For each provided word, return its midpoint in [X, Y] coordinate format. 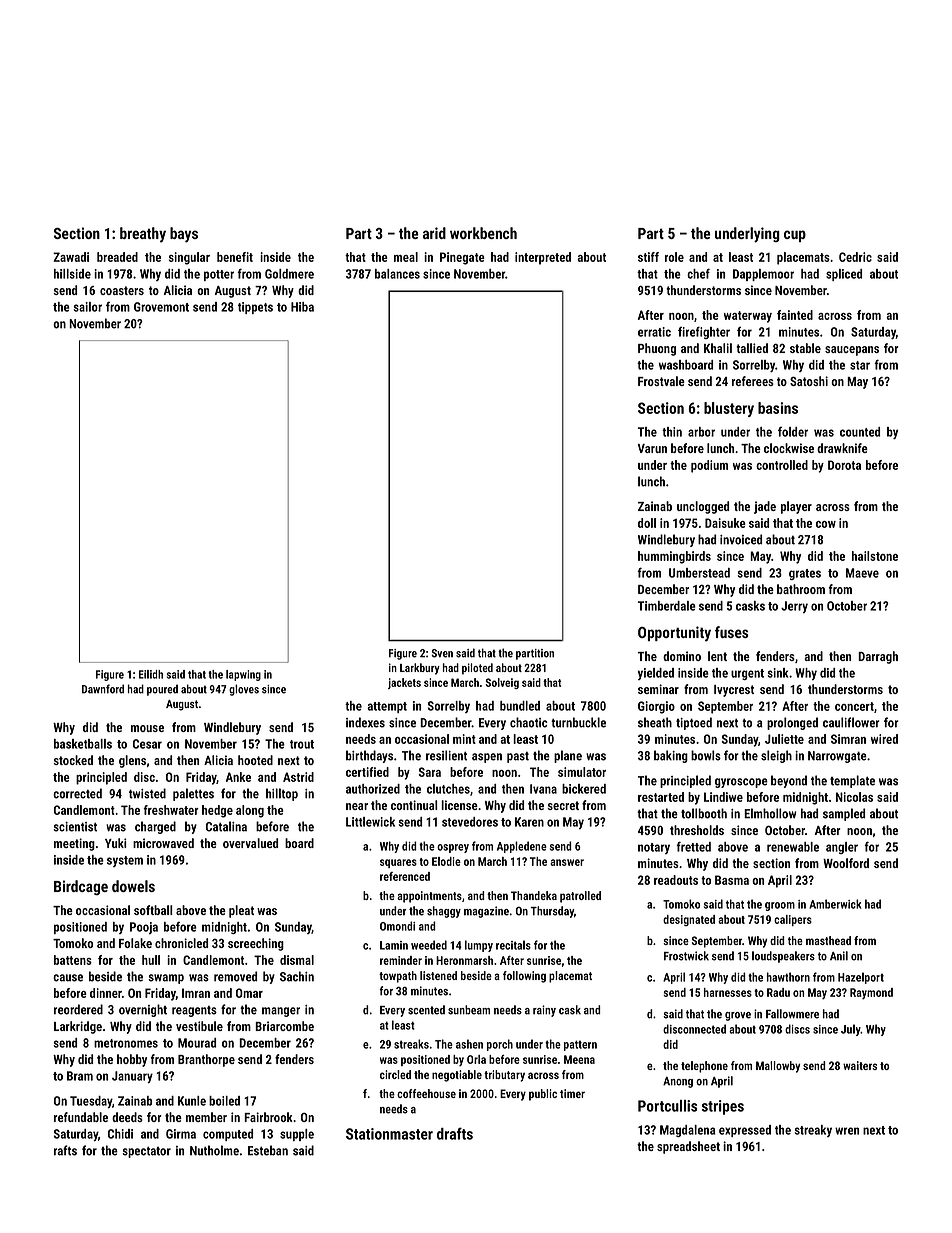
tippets [255, 308]
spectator [146, 1152]
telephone [704, 1067]
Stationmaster [389, 1134]
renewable [793, 847]
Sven [442, 653]
